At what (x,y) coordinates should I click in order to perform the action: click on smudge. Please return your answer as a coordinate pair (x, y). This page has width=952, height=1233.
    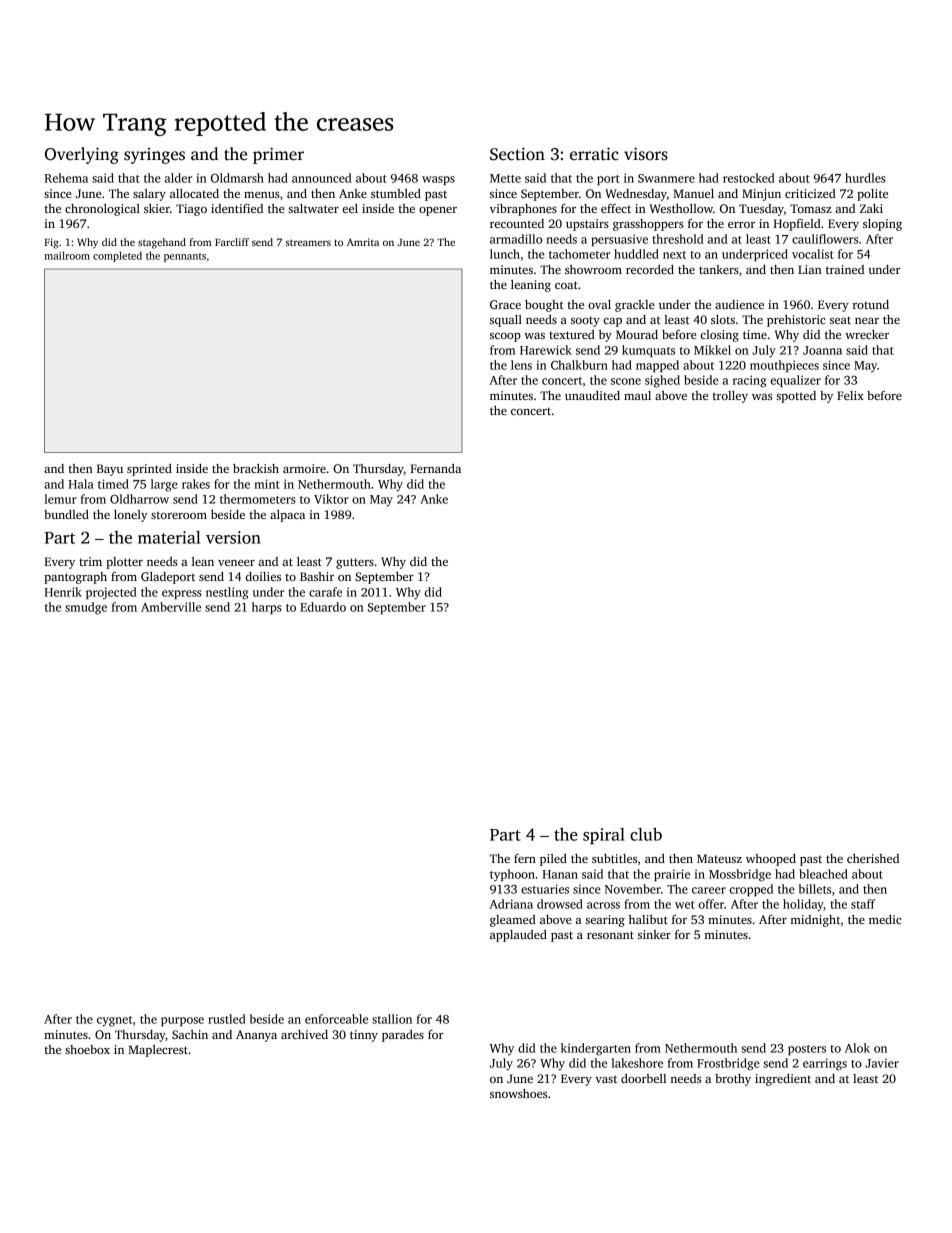
    Looking at the image, I should click on (86, 608).
